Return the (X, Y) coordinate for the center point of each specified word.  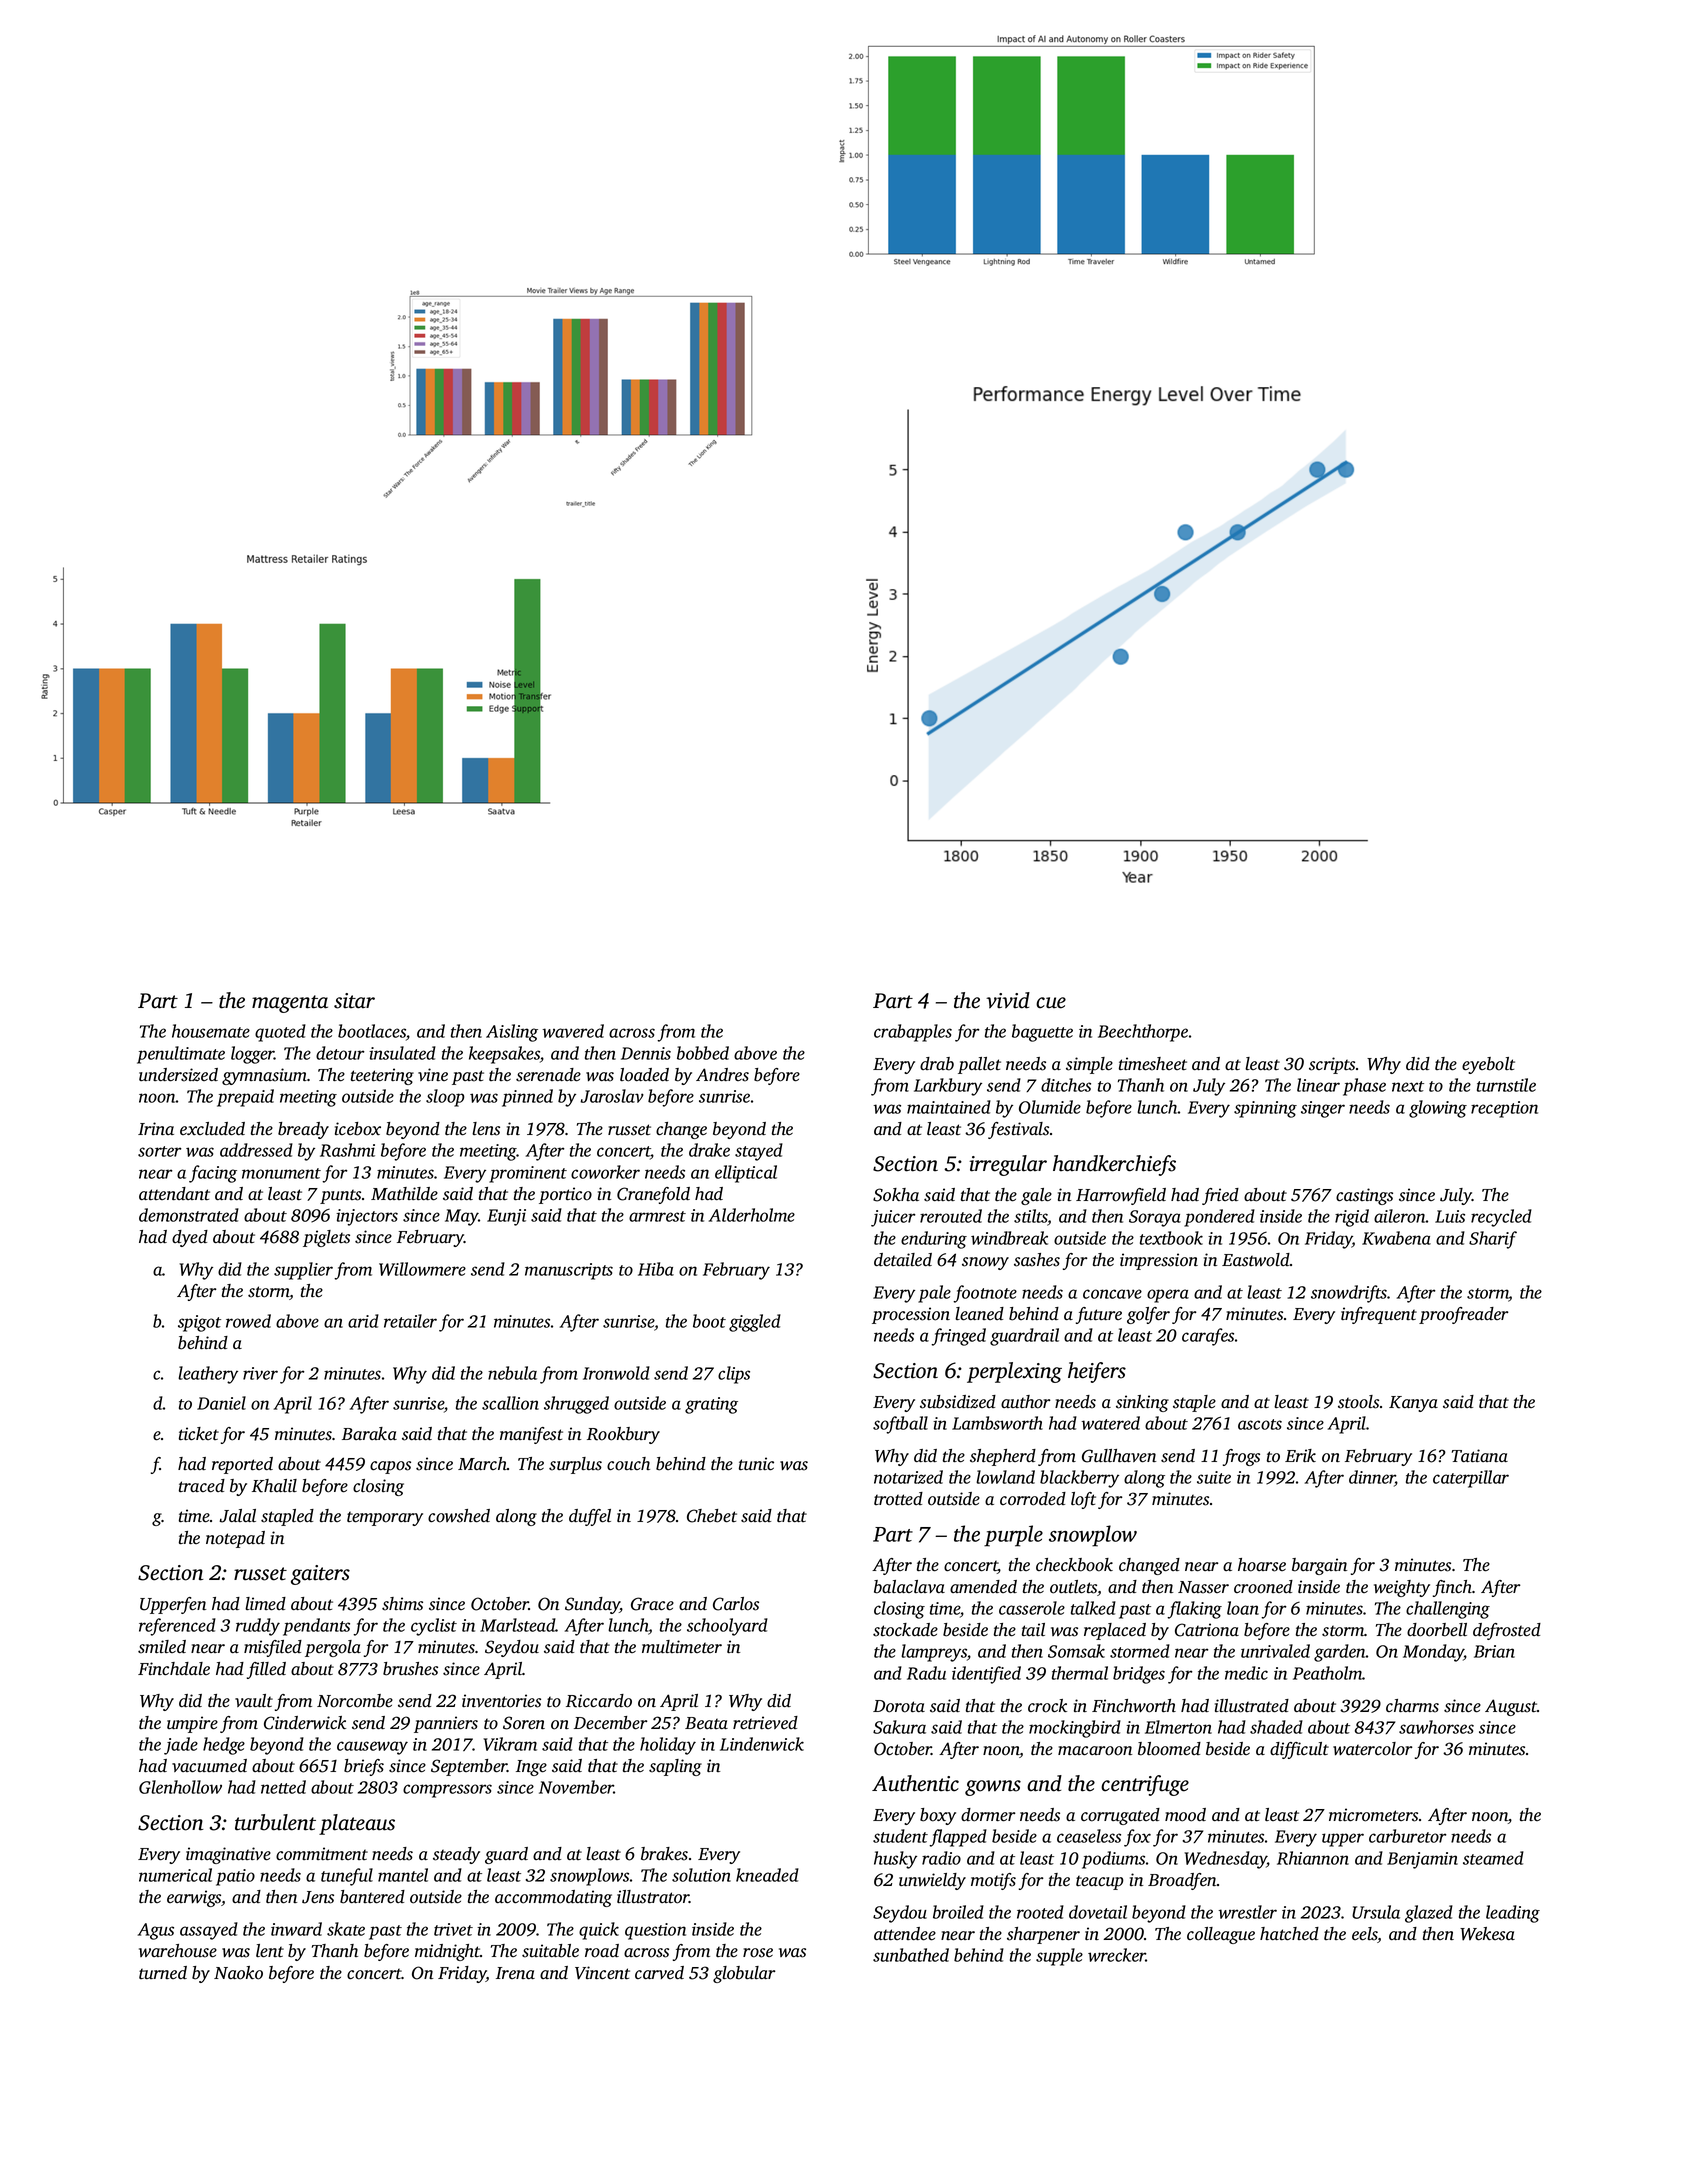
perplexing (1014, 1372)
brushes (410, 1669)
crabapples (913, 1033)
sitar (354, 1001)
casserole (1032, 1608)
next (1408, 1086)
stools (1358, 1402)
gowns (993, 1788)
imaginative (228, 1855)
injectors (367, 1217)
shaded (1276, 1727)
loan (1243, 1608)
